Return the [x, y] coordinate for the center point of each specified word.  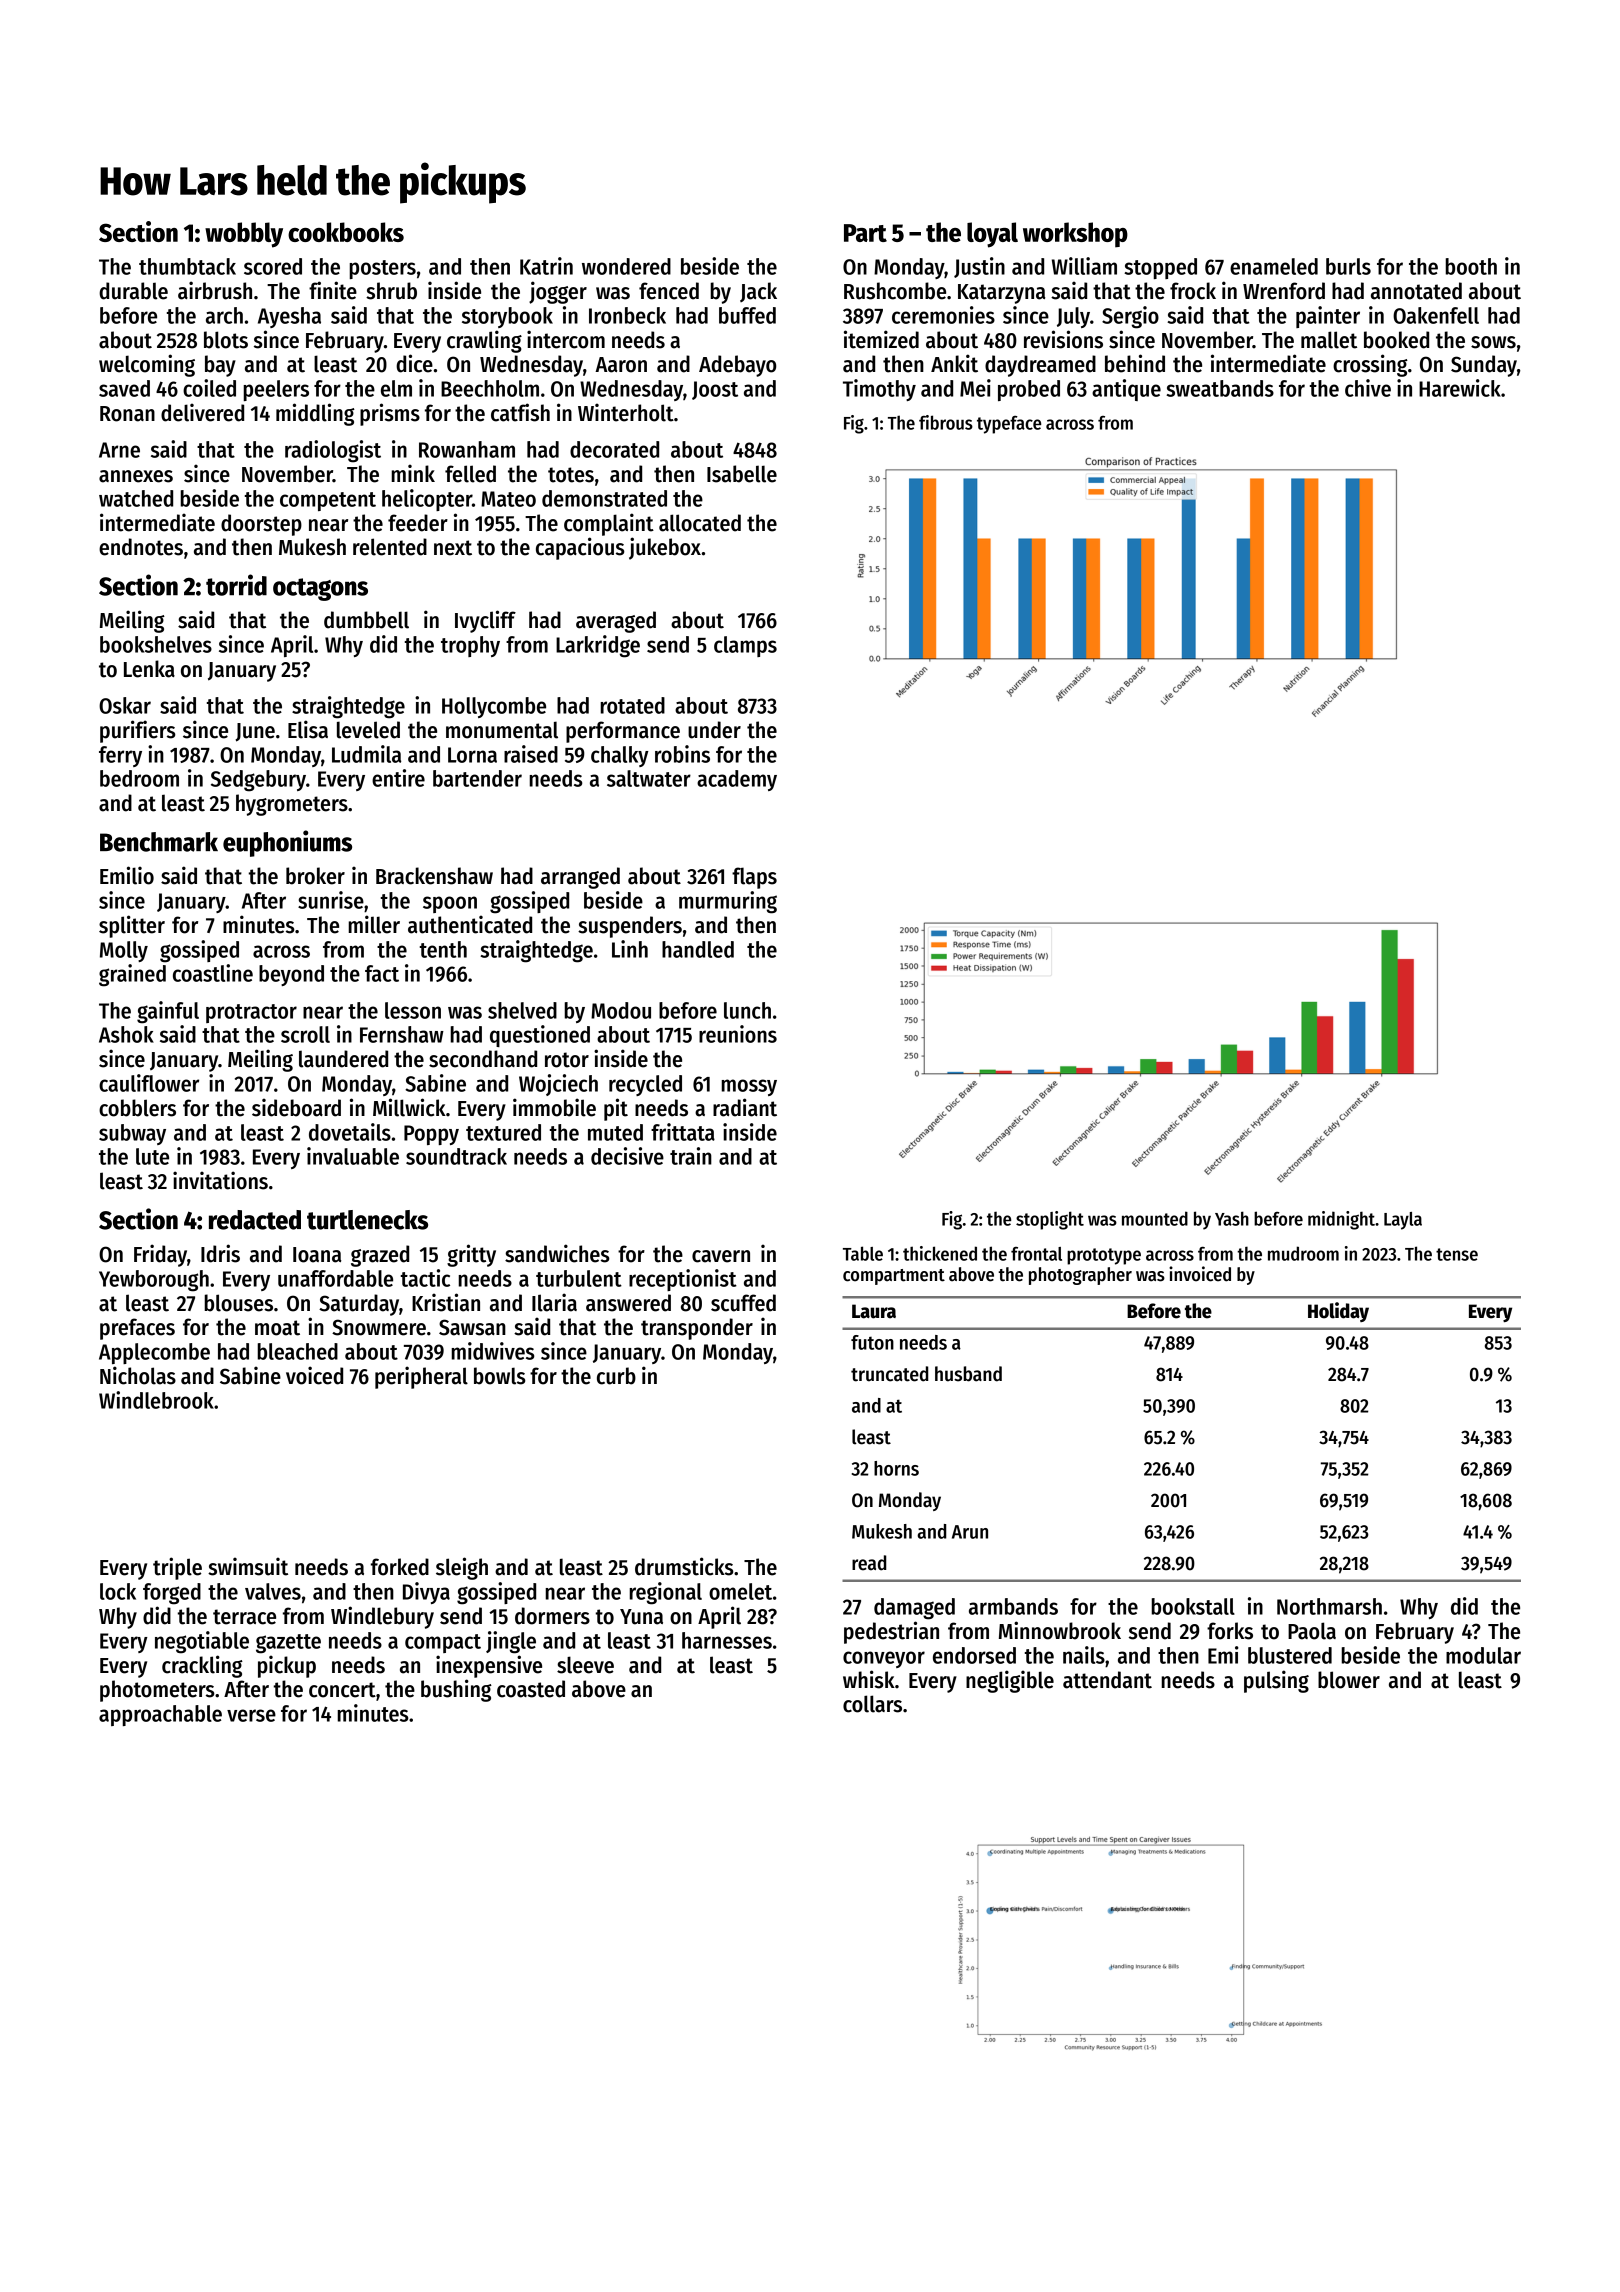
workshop [1075, 234]
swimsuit [248, 1566]
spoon [450, 904]
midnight [1341, 1220]
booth [1471, 266]
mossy [749, 1087]
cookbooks [346, 232]
